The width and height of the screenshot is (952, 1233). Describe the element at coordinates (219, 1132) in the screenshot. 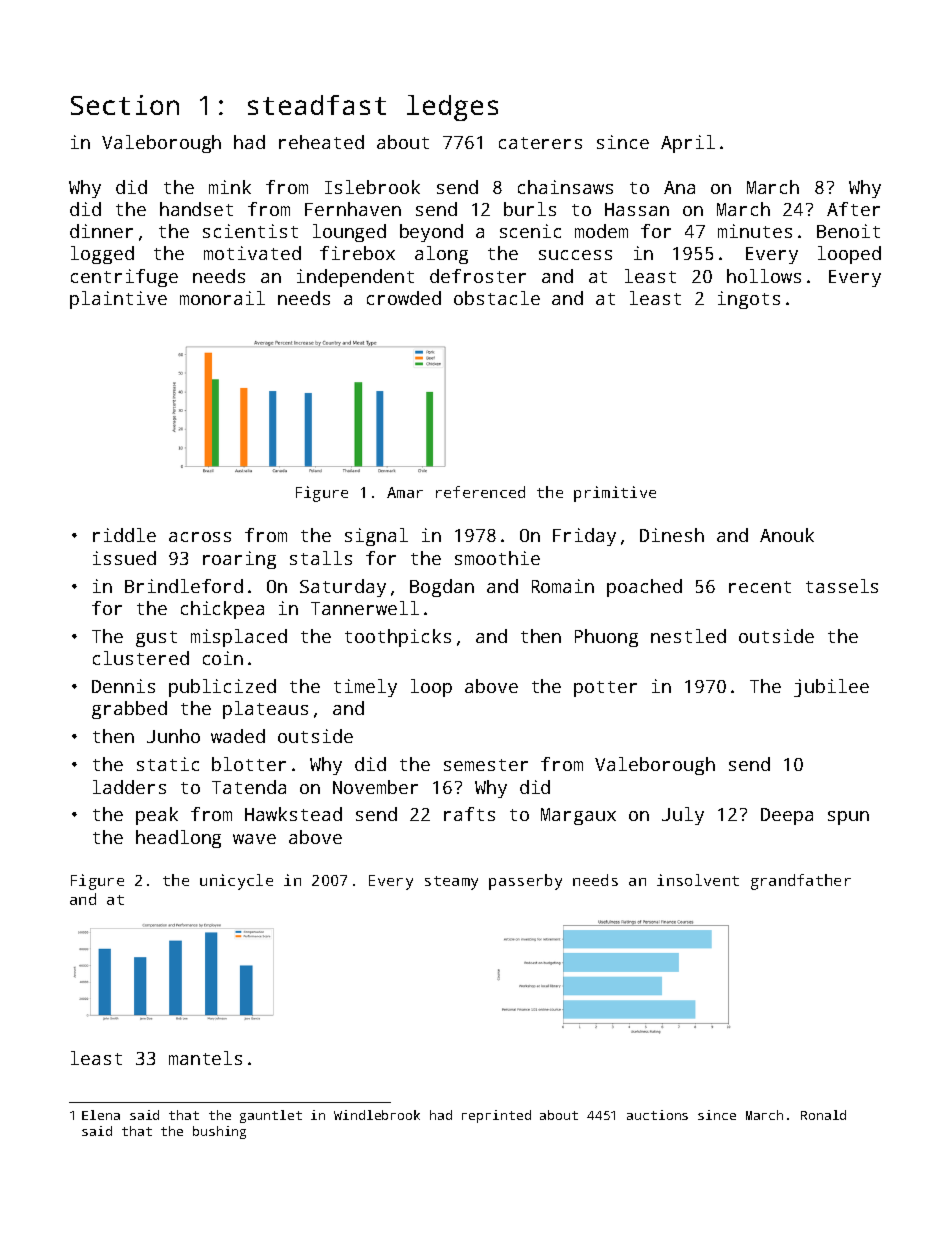

I see `bushing` at that location.
